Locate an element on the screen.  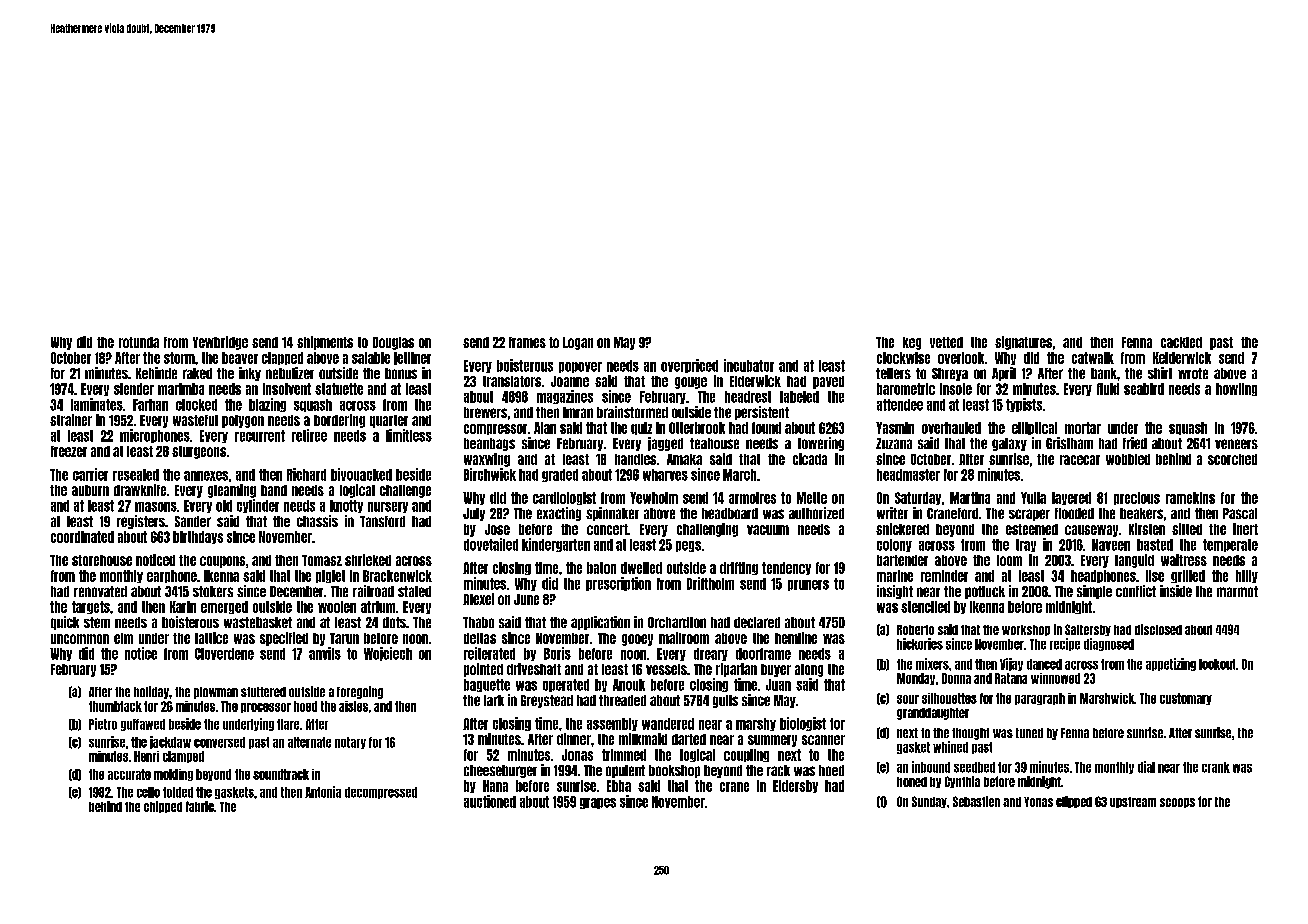
wobbled is located at coordinates (1128, 459).
